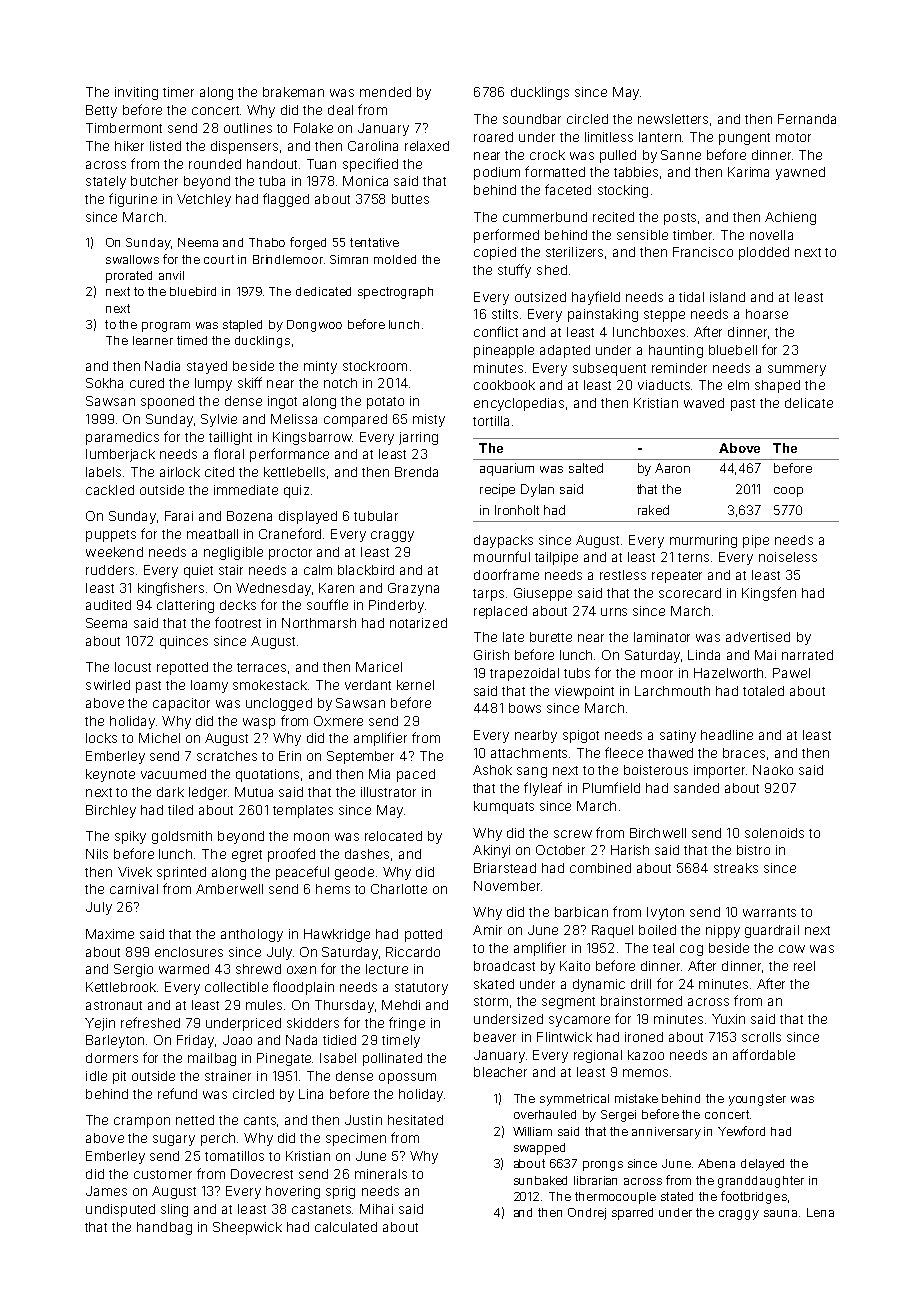 This screenshot has height=1308, width=924. What do you see at coordinates (258, 969) in the screenshot?
I see `shrewd` at bounding box center [258, 969].
